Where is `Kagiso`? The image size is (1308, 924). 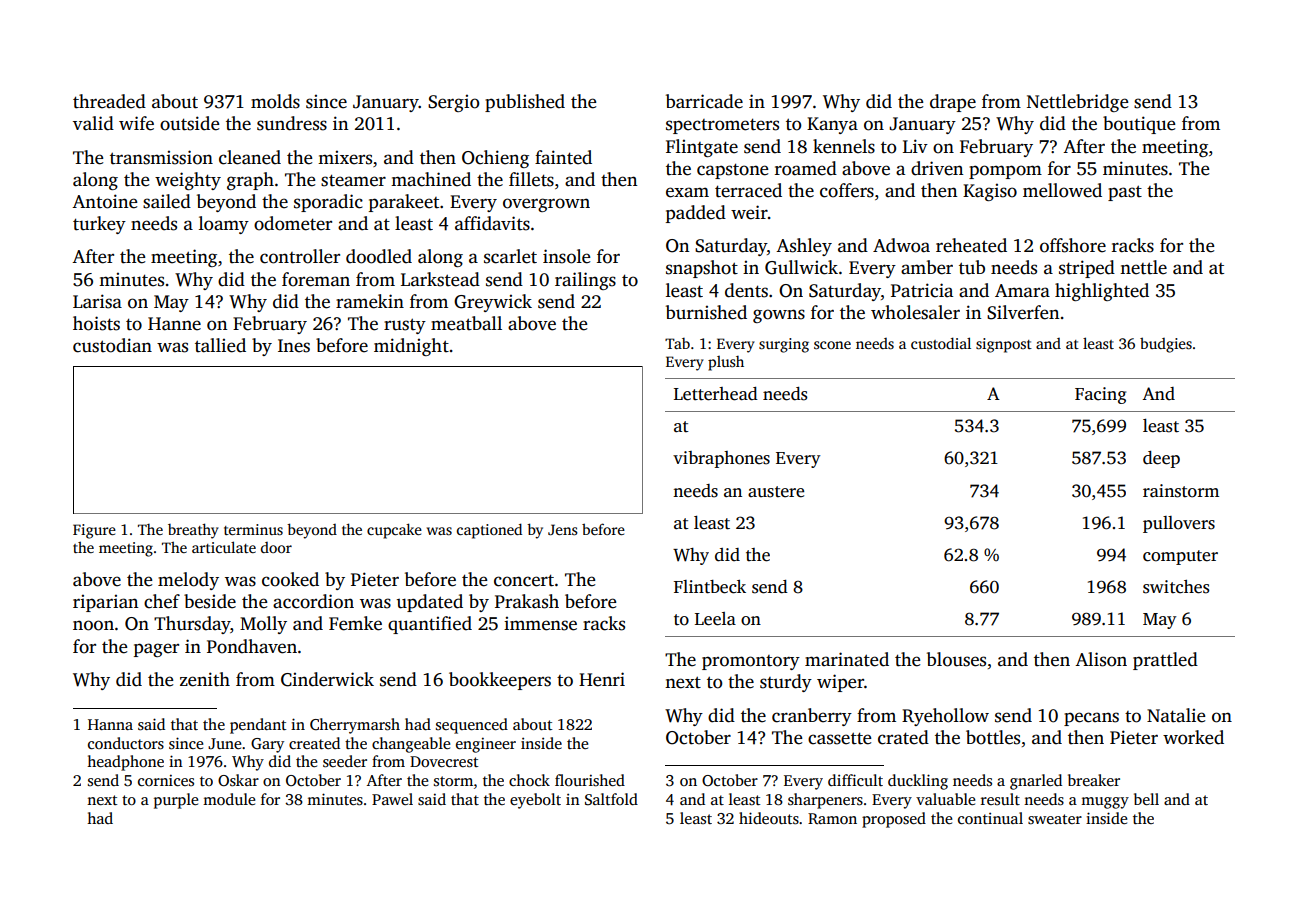 Kagiso is located at coordinates (990, 192).
